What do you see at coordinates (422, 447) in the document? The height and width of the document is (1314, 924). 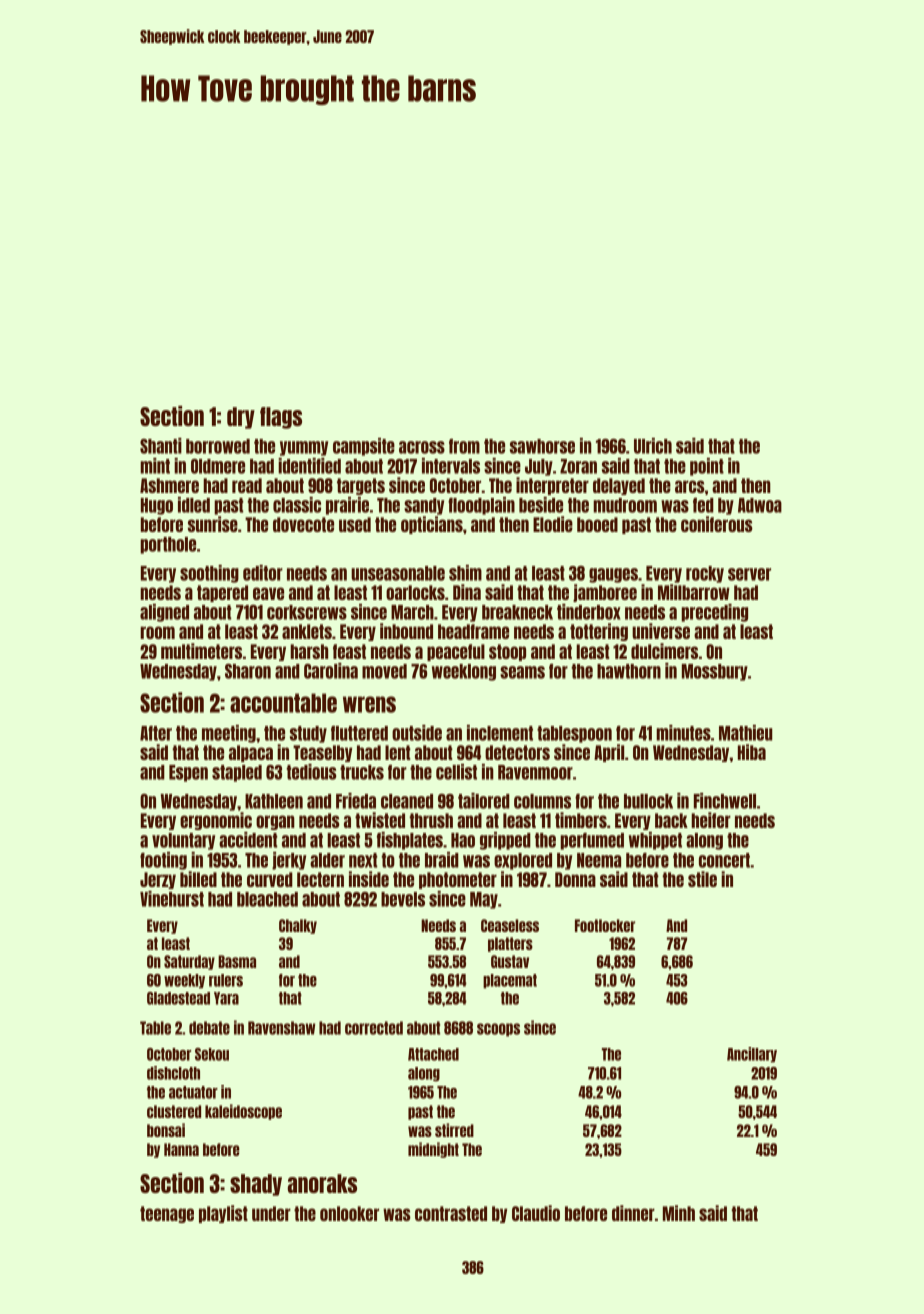 I see `across` at bounding box center [422, 447].
